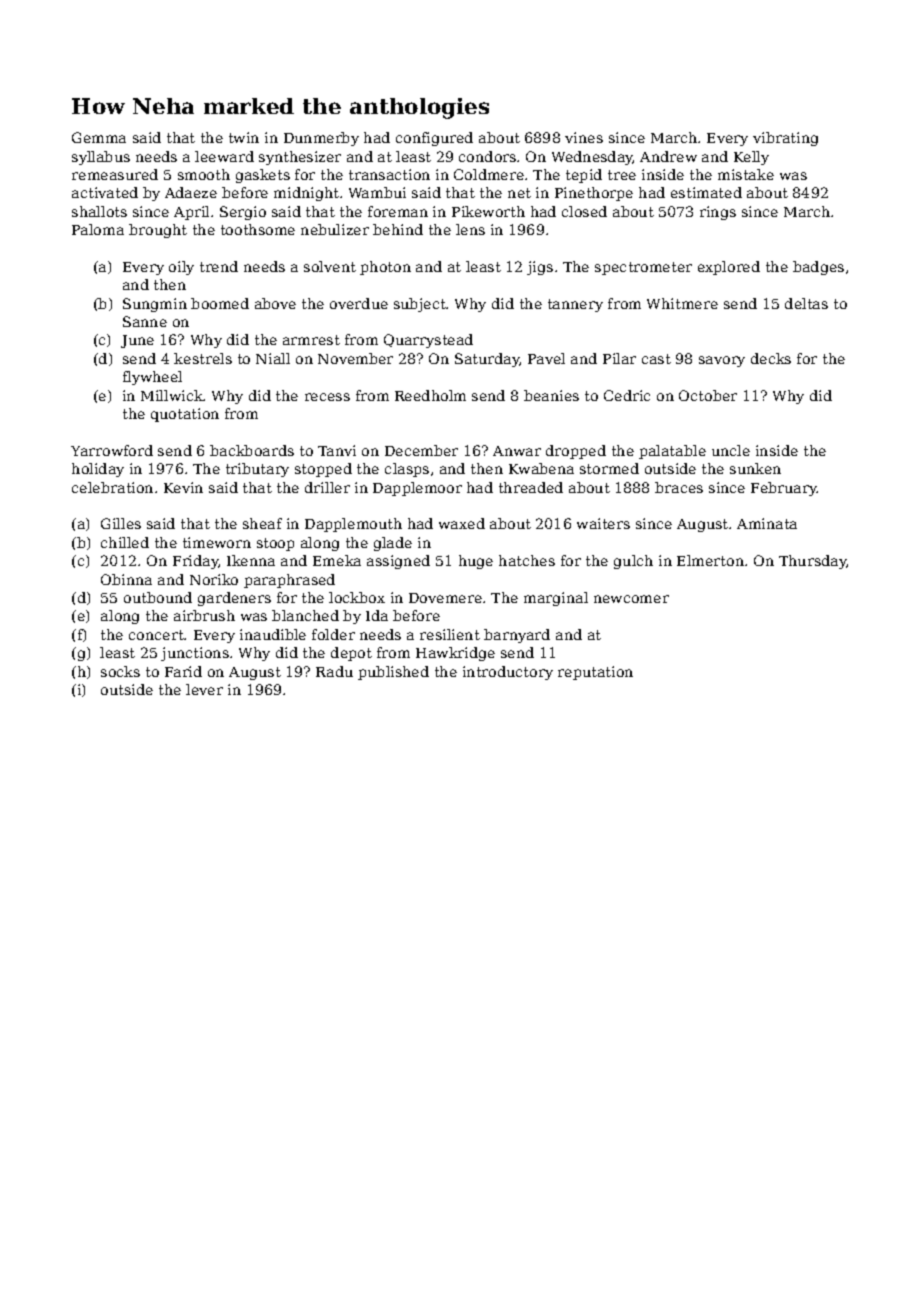 The image size is (924, 1308). What do you see at coordinates (430, 395) in the screenshot?
I see `Reedholm` at bounding box center [430, 395].
